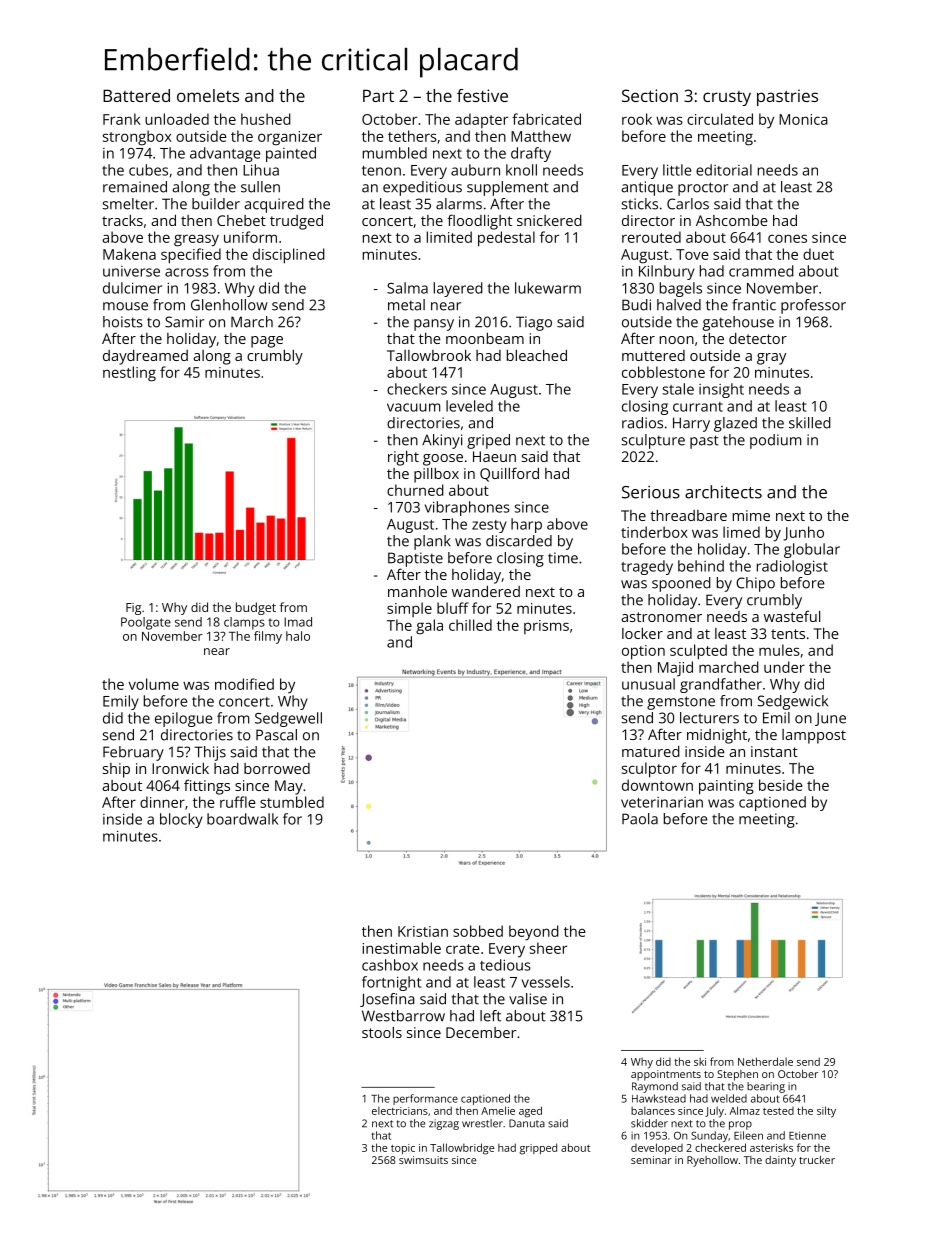 The width and height of the document is (952, 1233). What do you see at coordinates (378, 95) in the document?
I see `Part` at bounding box center [378, 95].
